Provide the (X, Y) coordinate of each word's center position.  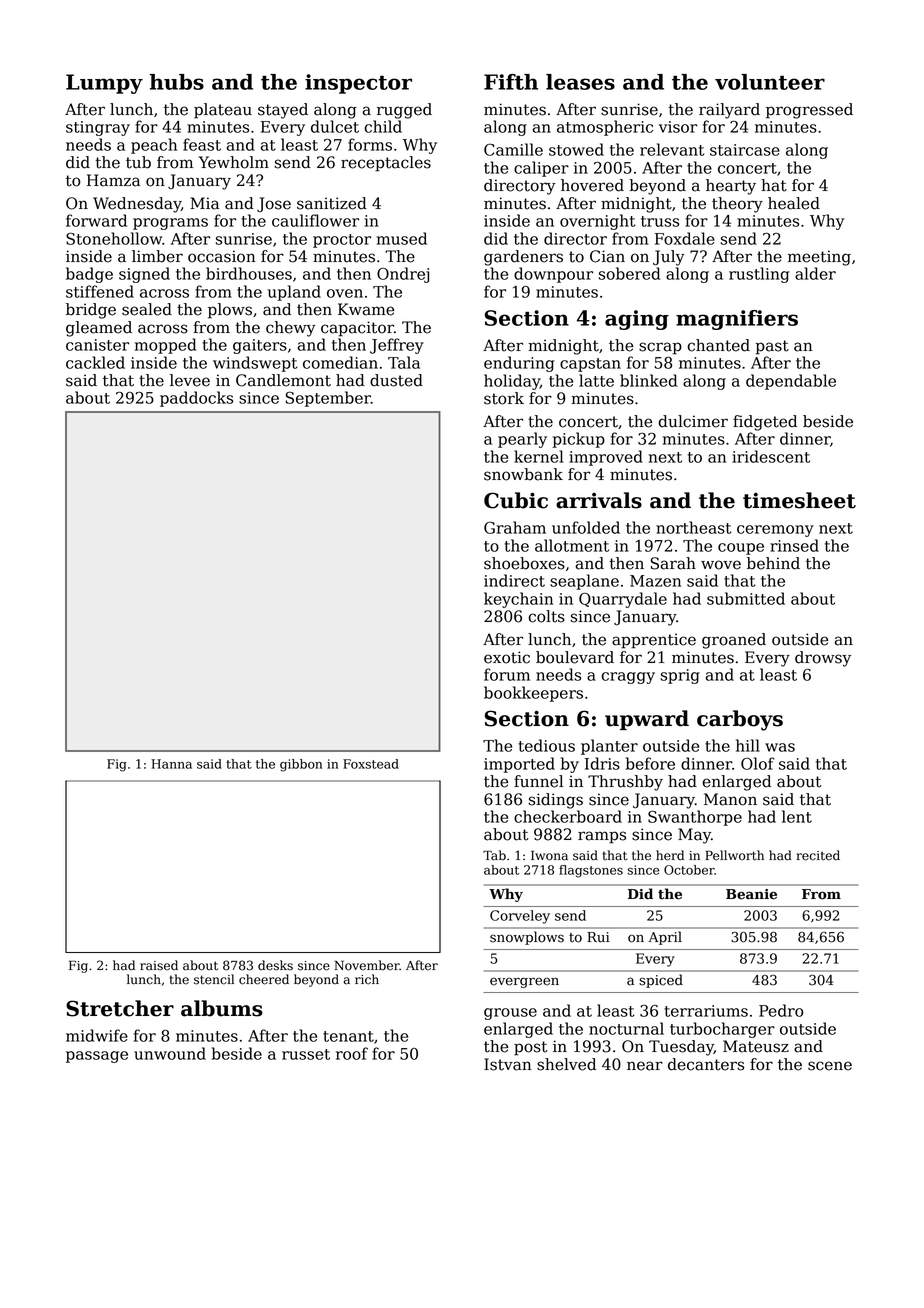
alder (815, 273)
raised (159, 965)
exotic (507, 657)
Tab (494, 855)
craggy (628, 678)
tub (138, 162)
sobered (630, 273)
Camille (513, 149)
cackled (95, 362)
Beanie (751, 894)
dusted (396, 380)
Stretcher (120, 1008)
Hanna (171, 764)
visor (678, 127)
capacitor (357, 329)
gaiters (260, 346)
